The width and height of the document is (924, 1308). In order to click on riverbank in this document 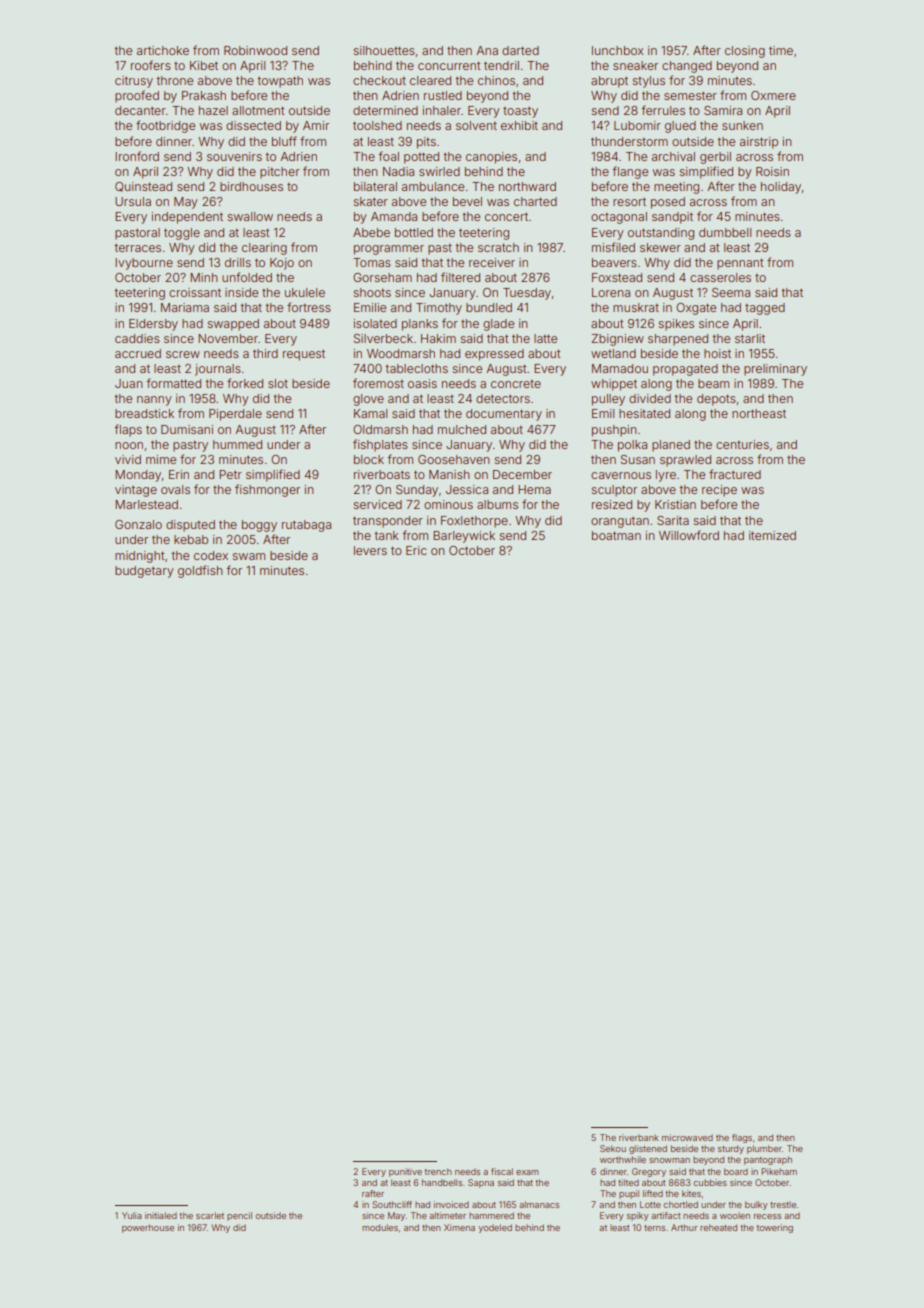, I will do `click(639, 1137)`.
